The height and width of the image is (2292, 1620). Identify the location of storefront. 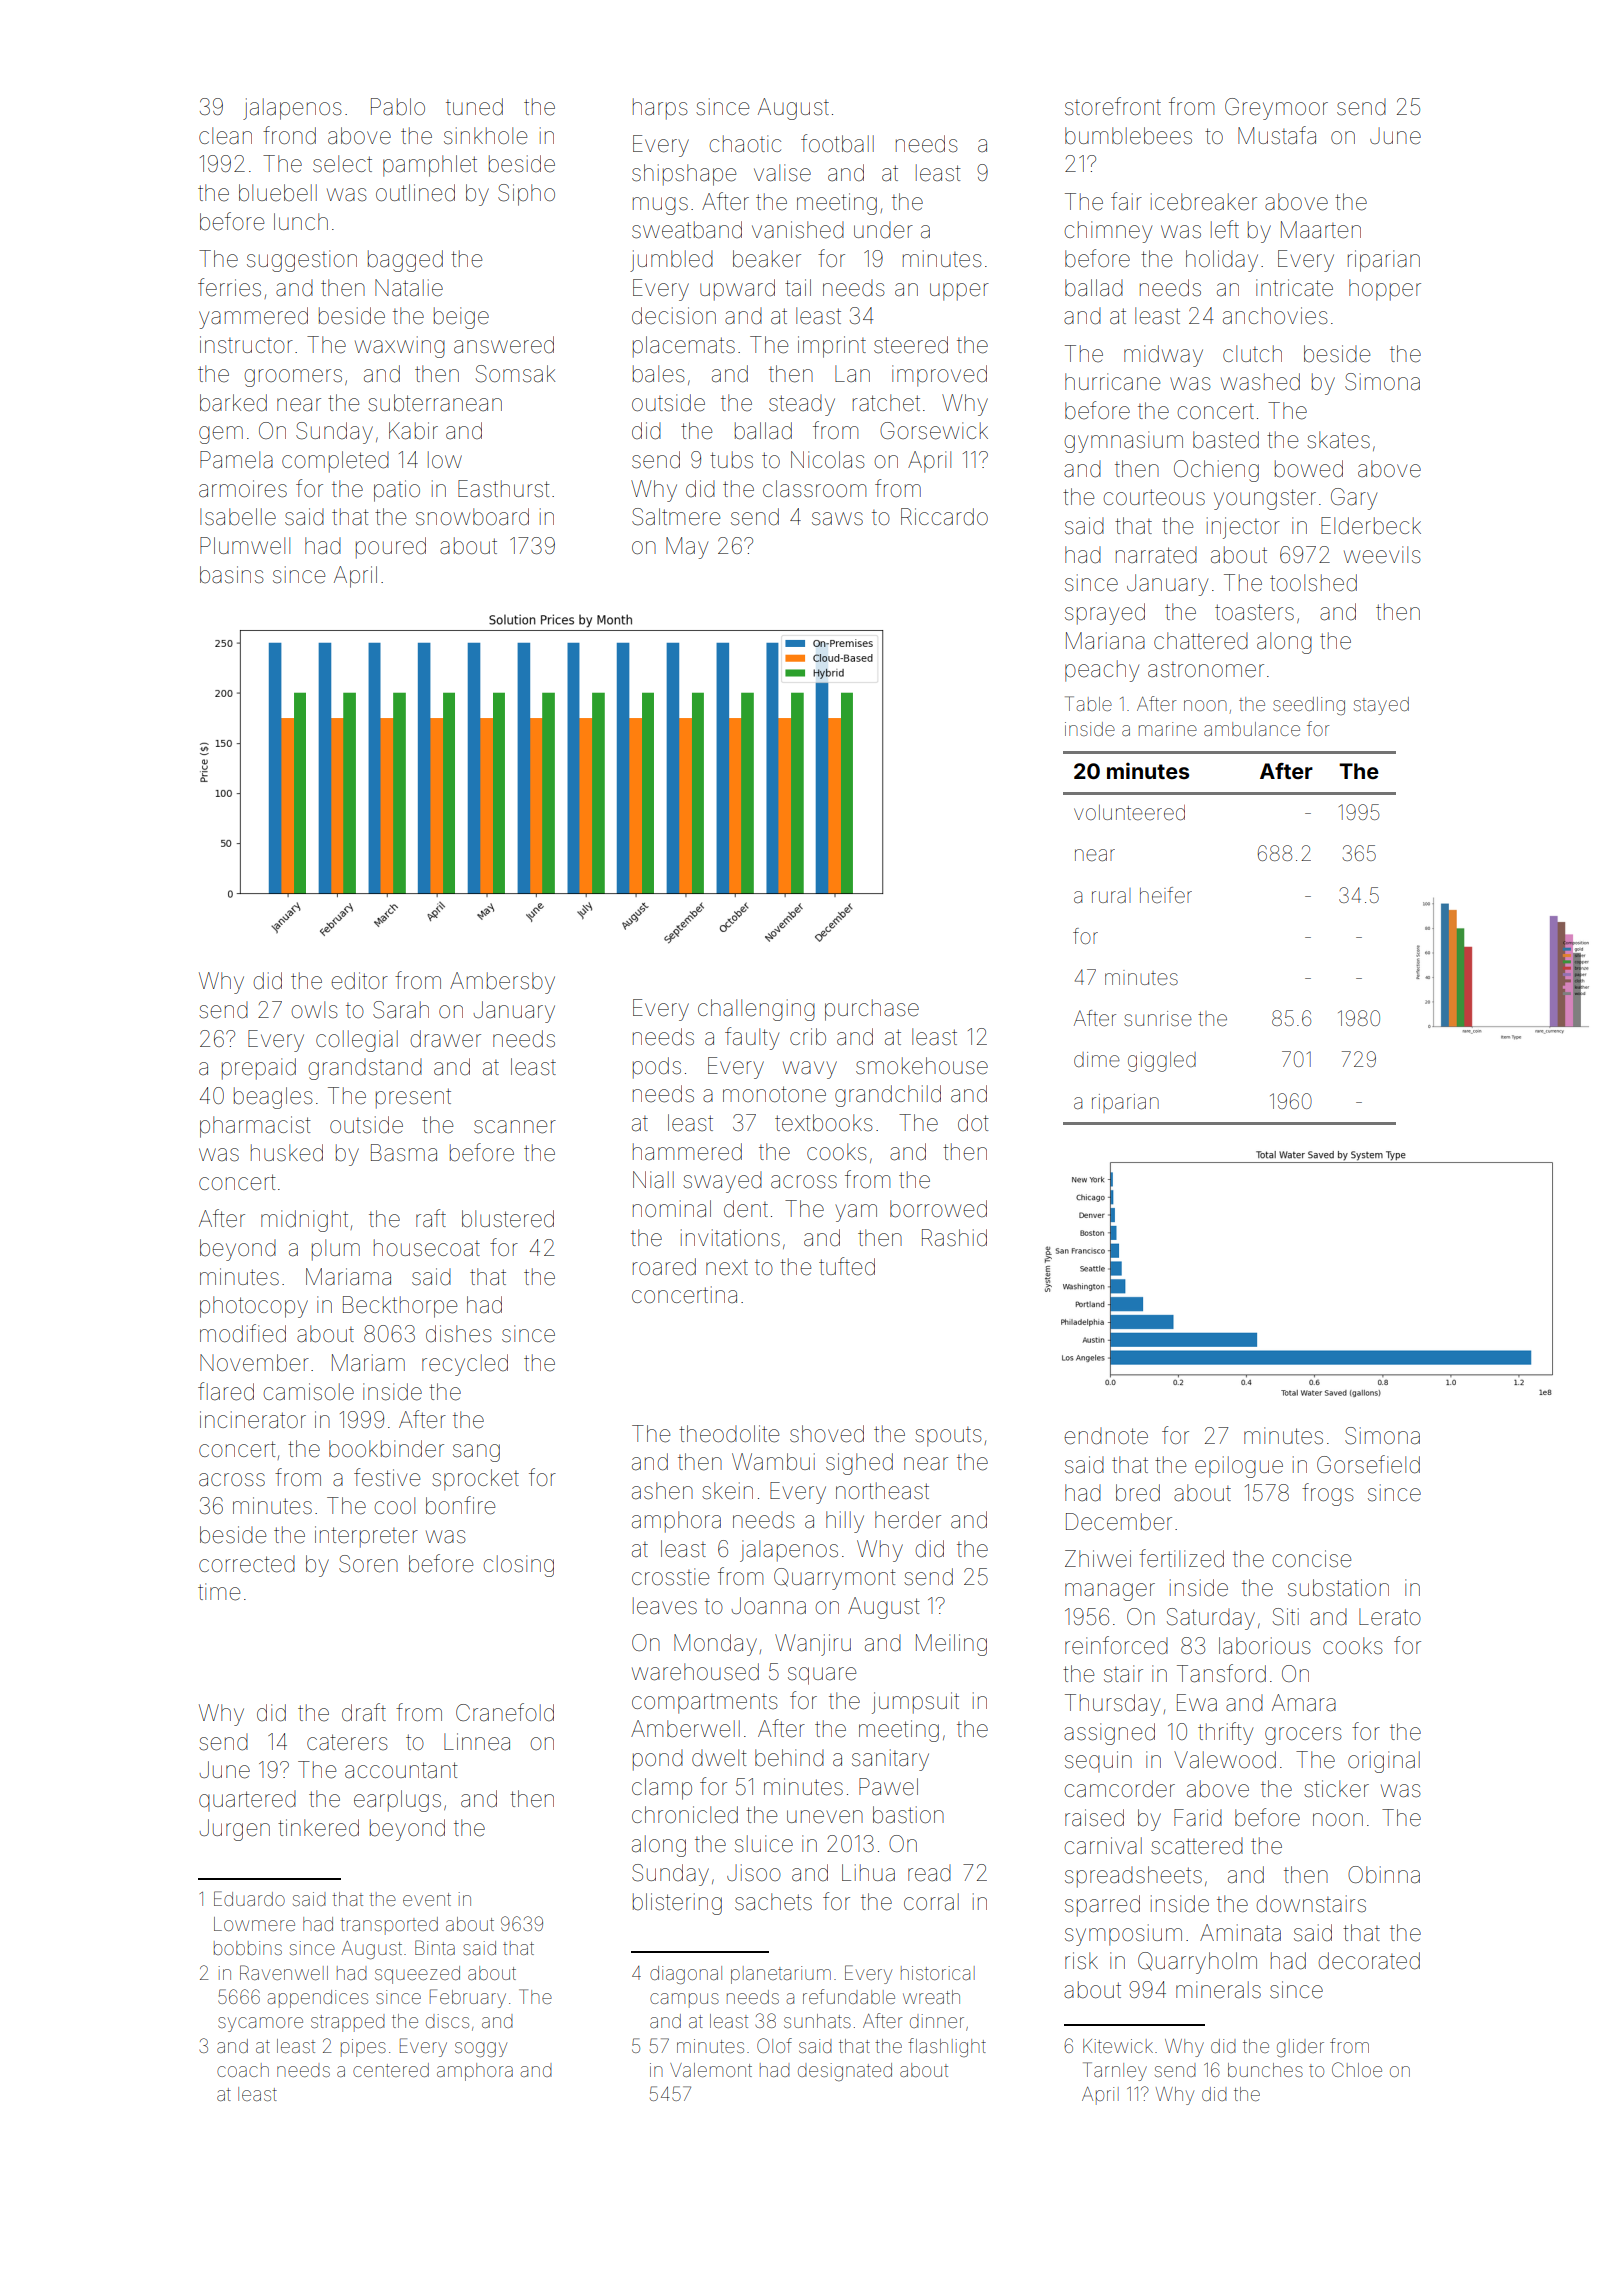
(1113, 106).
